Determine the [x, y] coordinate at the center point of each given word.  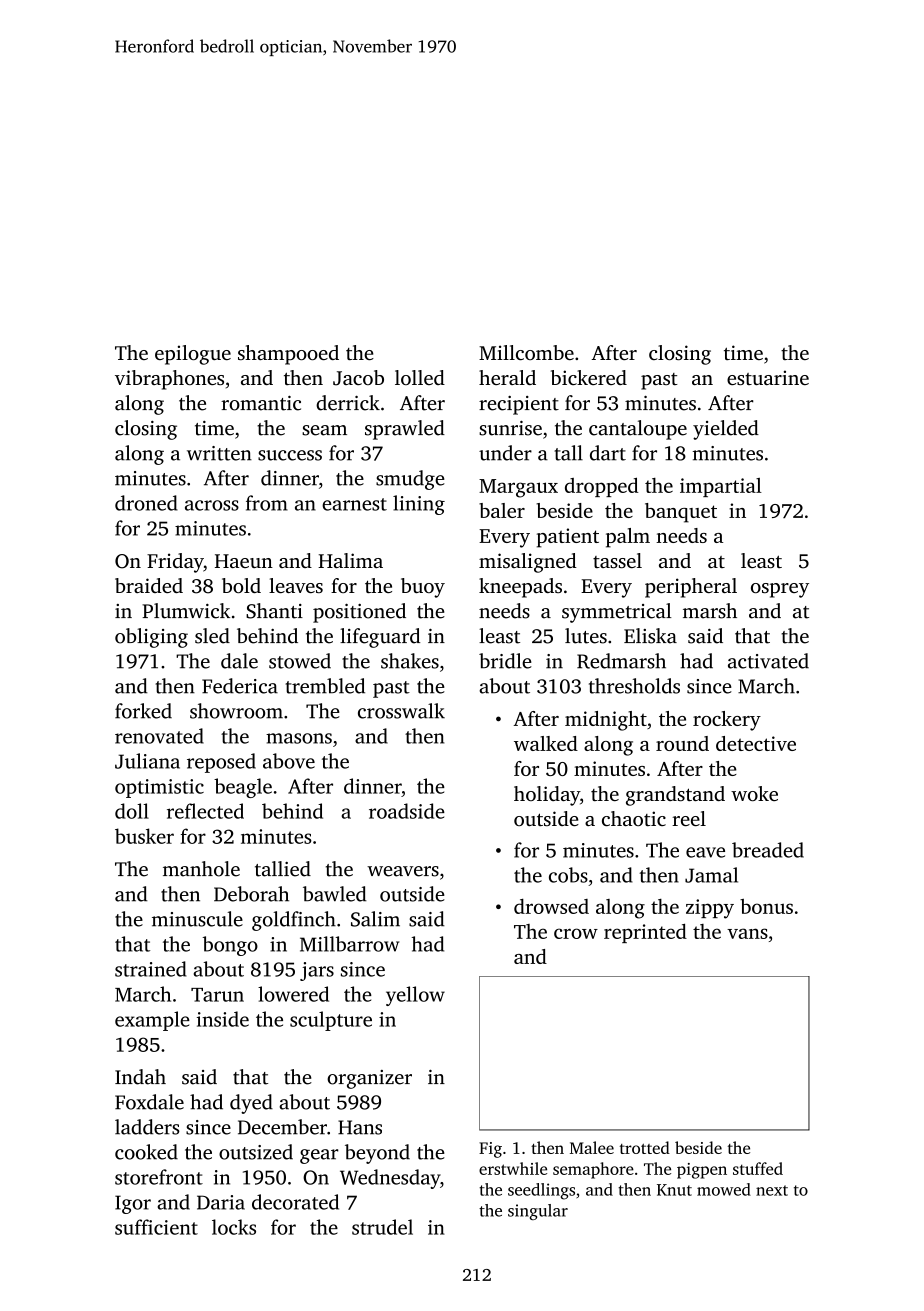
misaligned [528, 563]
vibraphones [169, 380]
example [152, 1021]
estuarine [768, 377]
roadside [407, 811]
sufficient [156, 1227]
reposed [221, 763]
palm [628, 538]
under [505, 453]
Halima [350, 560]
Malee [592, 1147]
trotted [645, 1147]
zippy [710, 909]
